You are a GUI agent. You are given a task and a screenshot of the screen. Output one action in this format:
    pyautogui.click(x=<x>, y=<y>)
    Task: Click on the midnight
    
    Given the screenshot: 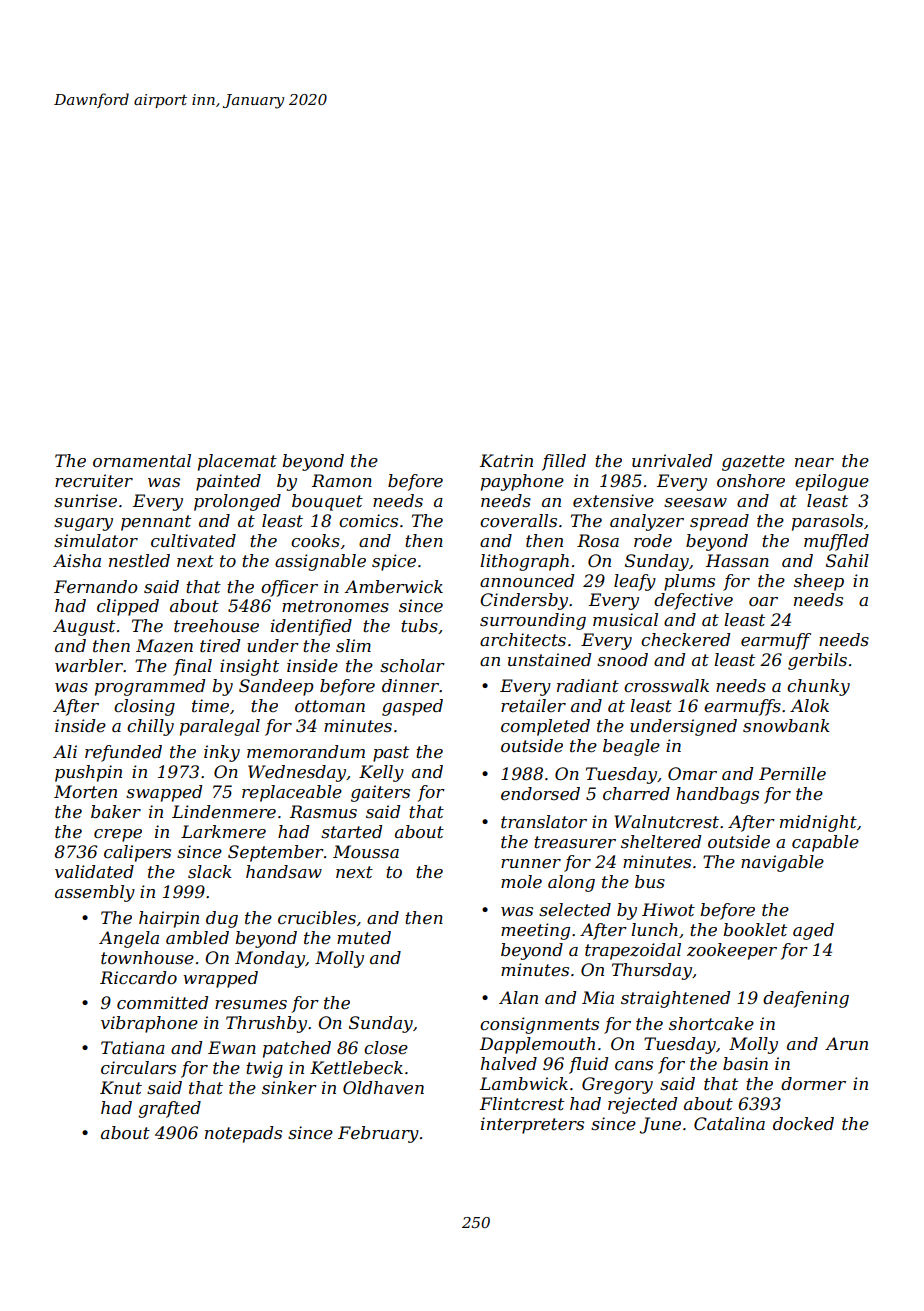 What is the action you would take?
    pyautogui.click(x=818, y=823)
